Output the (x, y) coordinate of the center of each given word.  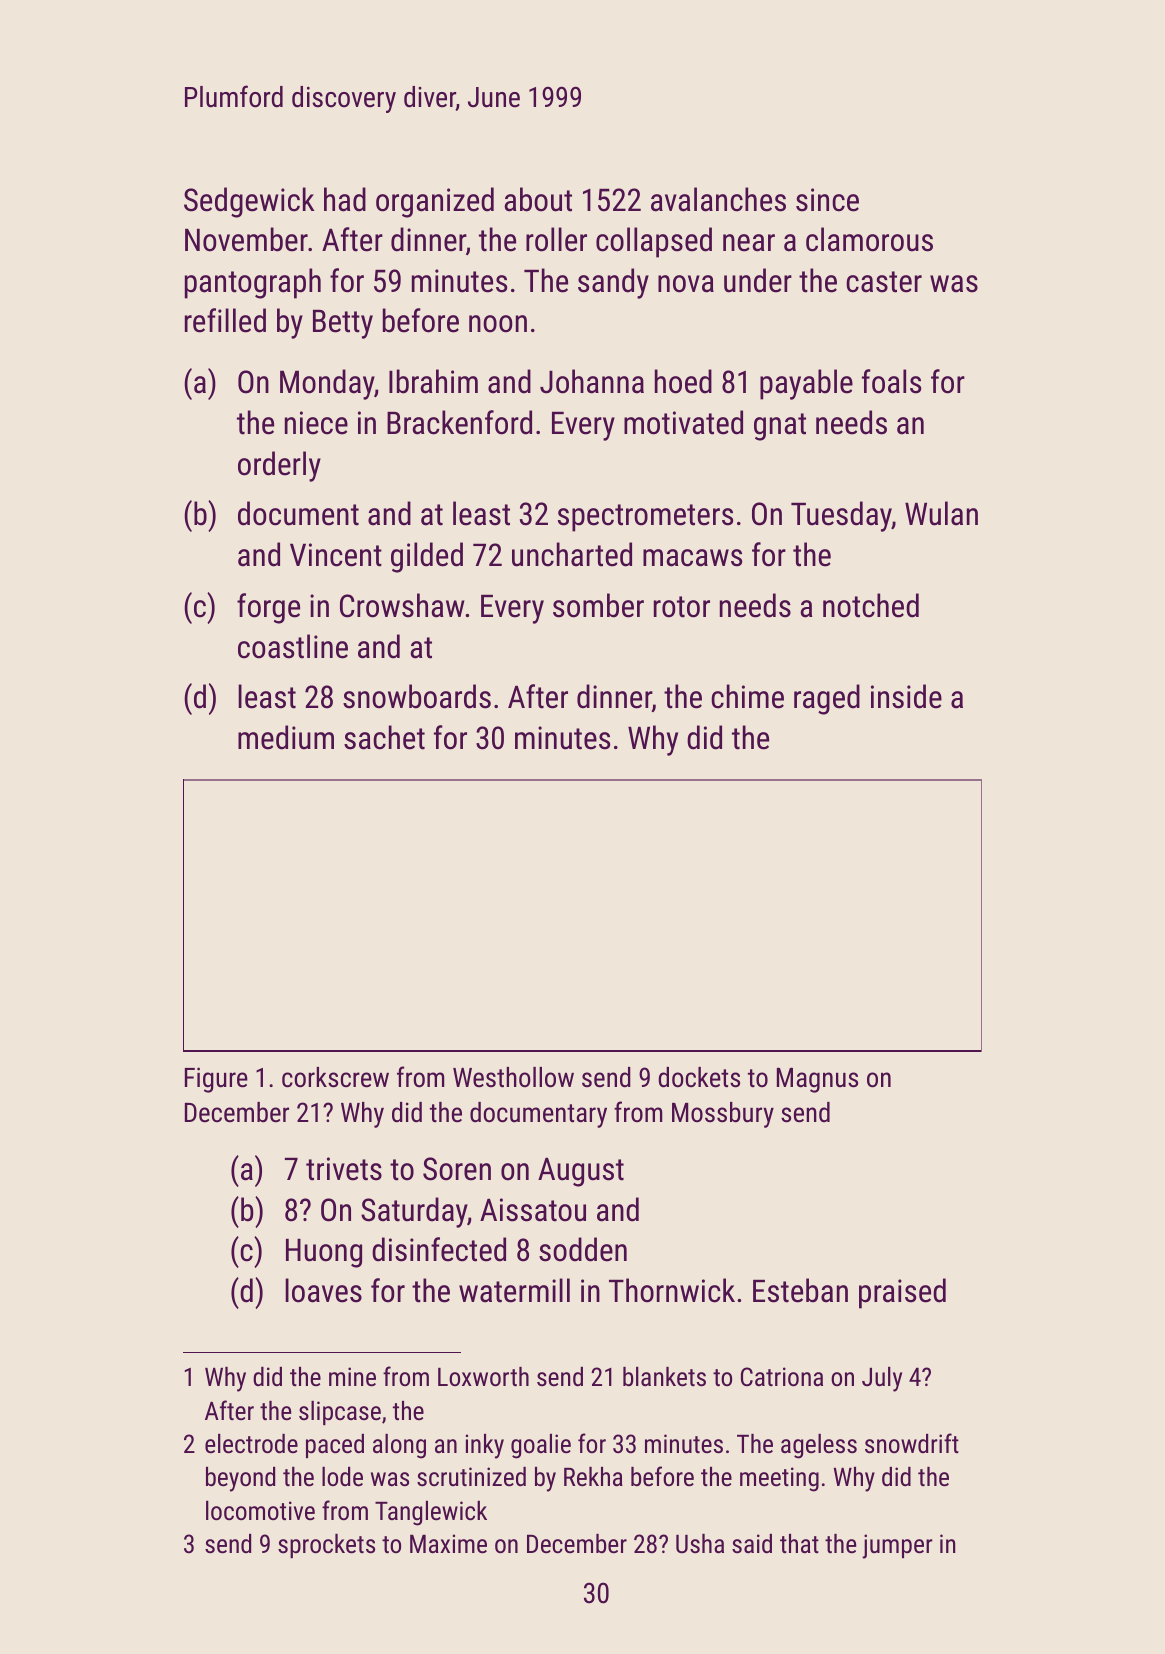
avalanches (718, 199)
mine (352, 1376)
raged (827, 699)
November (246, 239)
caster (884, 282)
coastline (293, 646)
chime (747, 696)
